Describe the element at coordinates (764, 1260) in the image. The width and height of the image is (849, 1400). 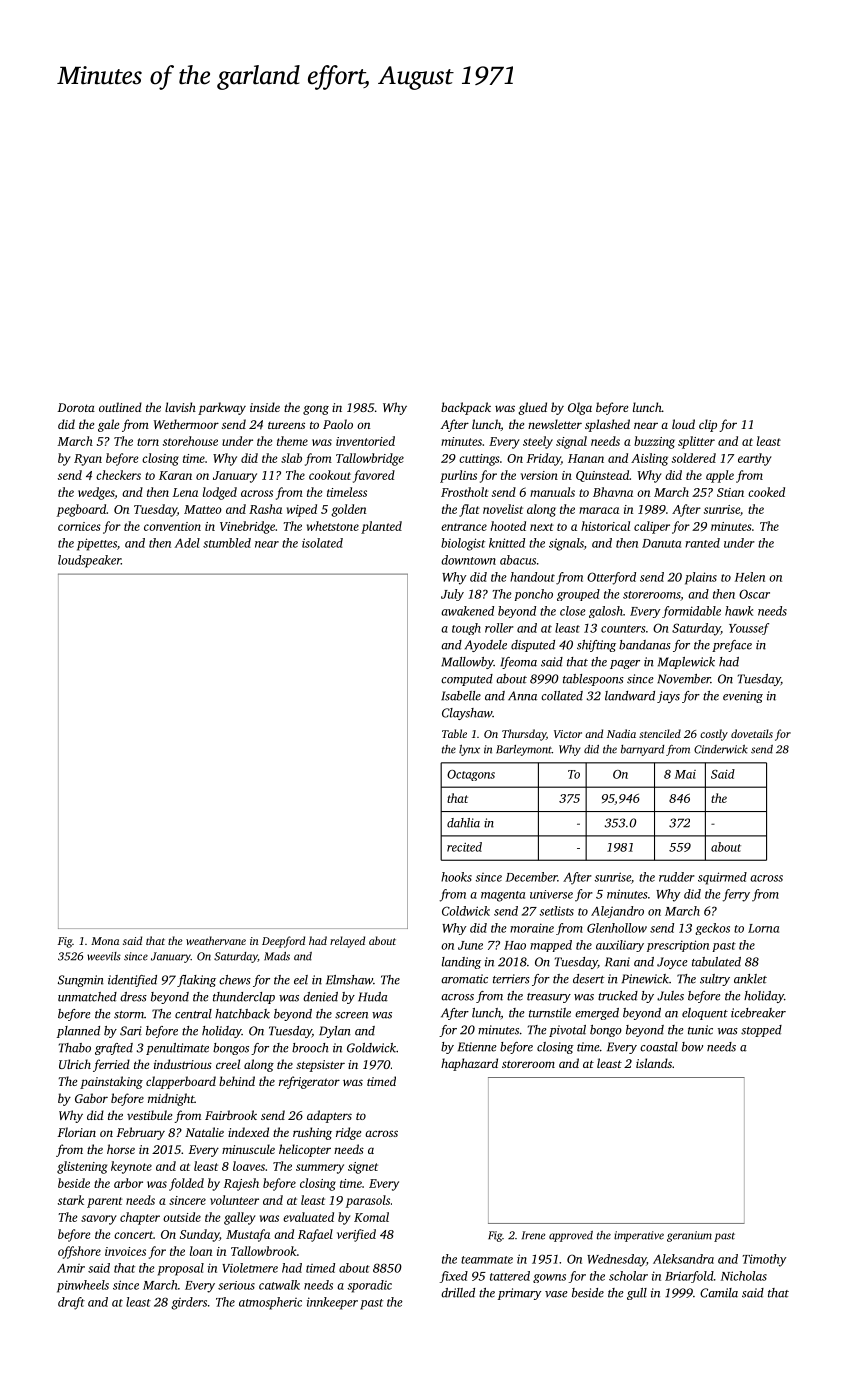
I see `Timothy` at that location.
